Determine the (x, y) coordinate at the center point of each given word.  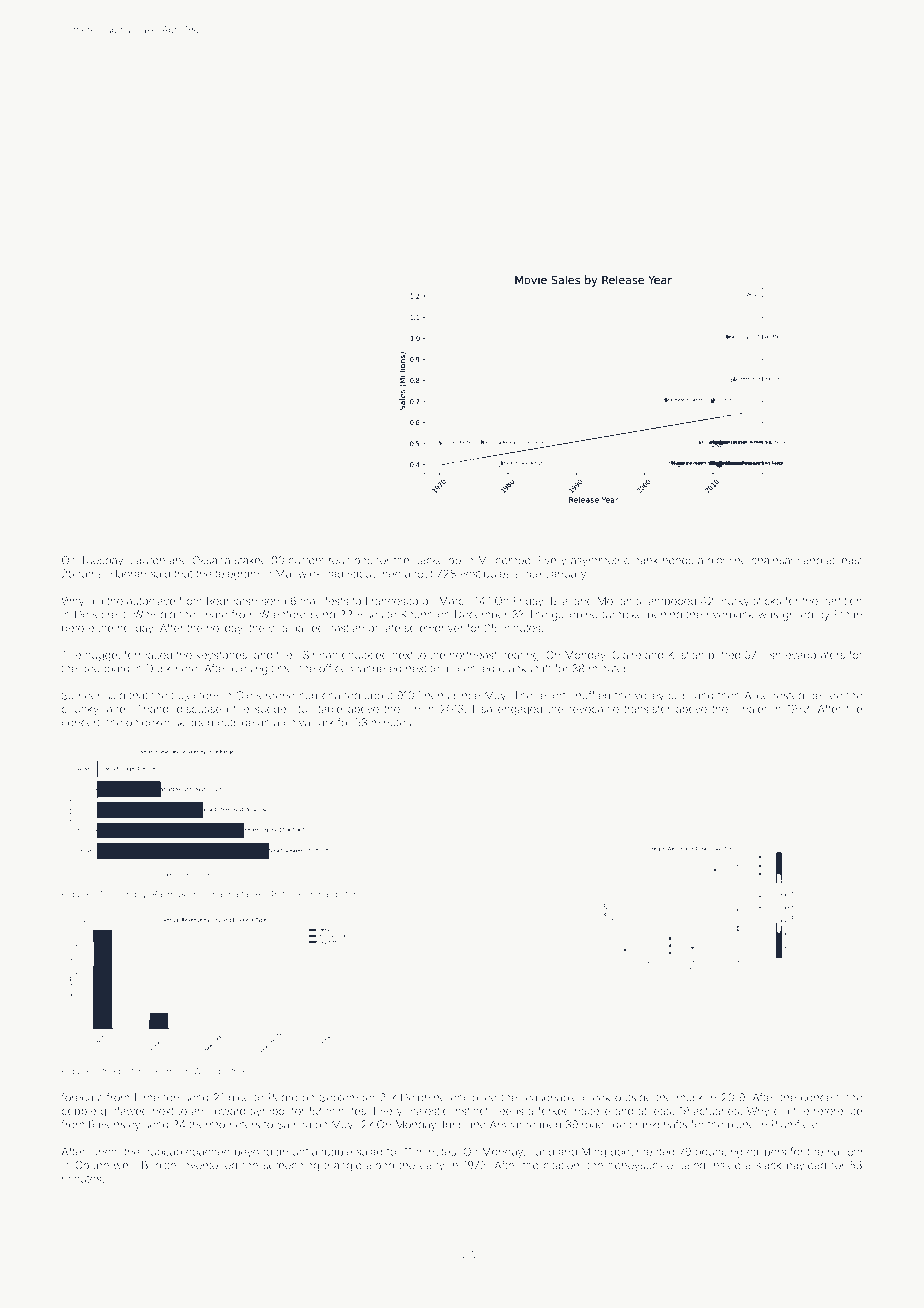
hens (437, 695)
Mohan (615, 601)
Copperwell (104, 1166)
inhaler (750, 709)
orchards (323, 894)
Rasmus (169, 894)
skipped (193, 723)
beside (825, 695)
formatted (148, 654)
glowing (727, 561)
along (380, 1166)
